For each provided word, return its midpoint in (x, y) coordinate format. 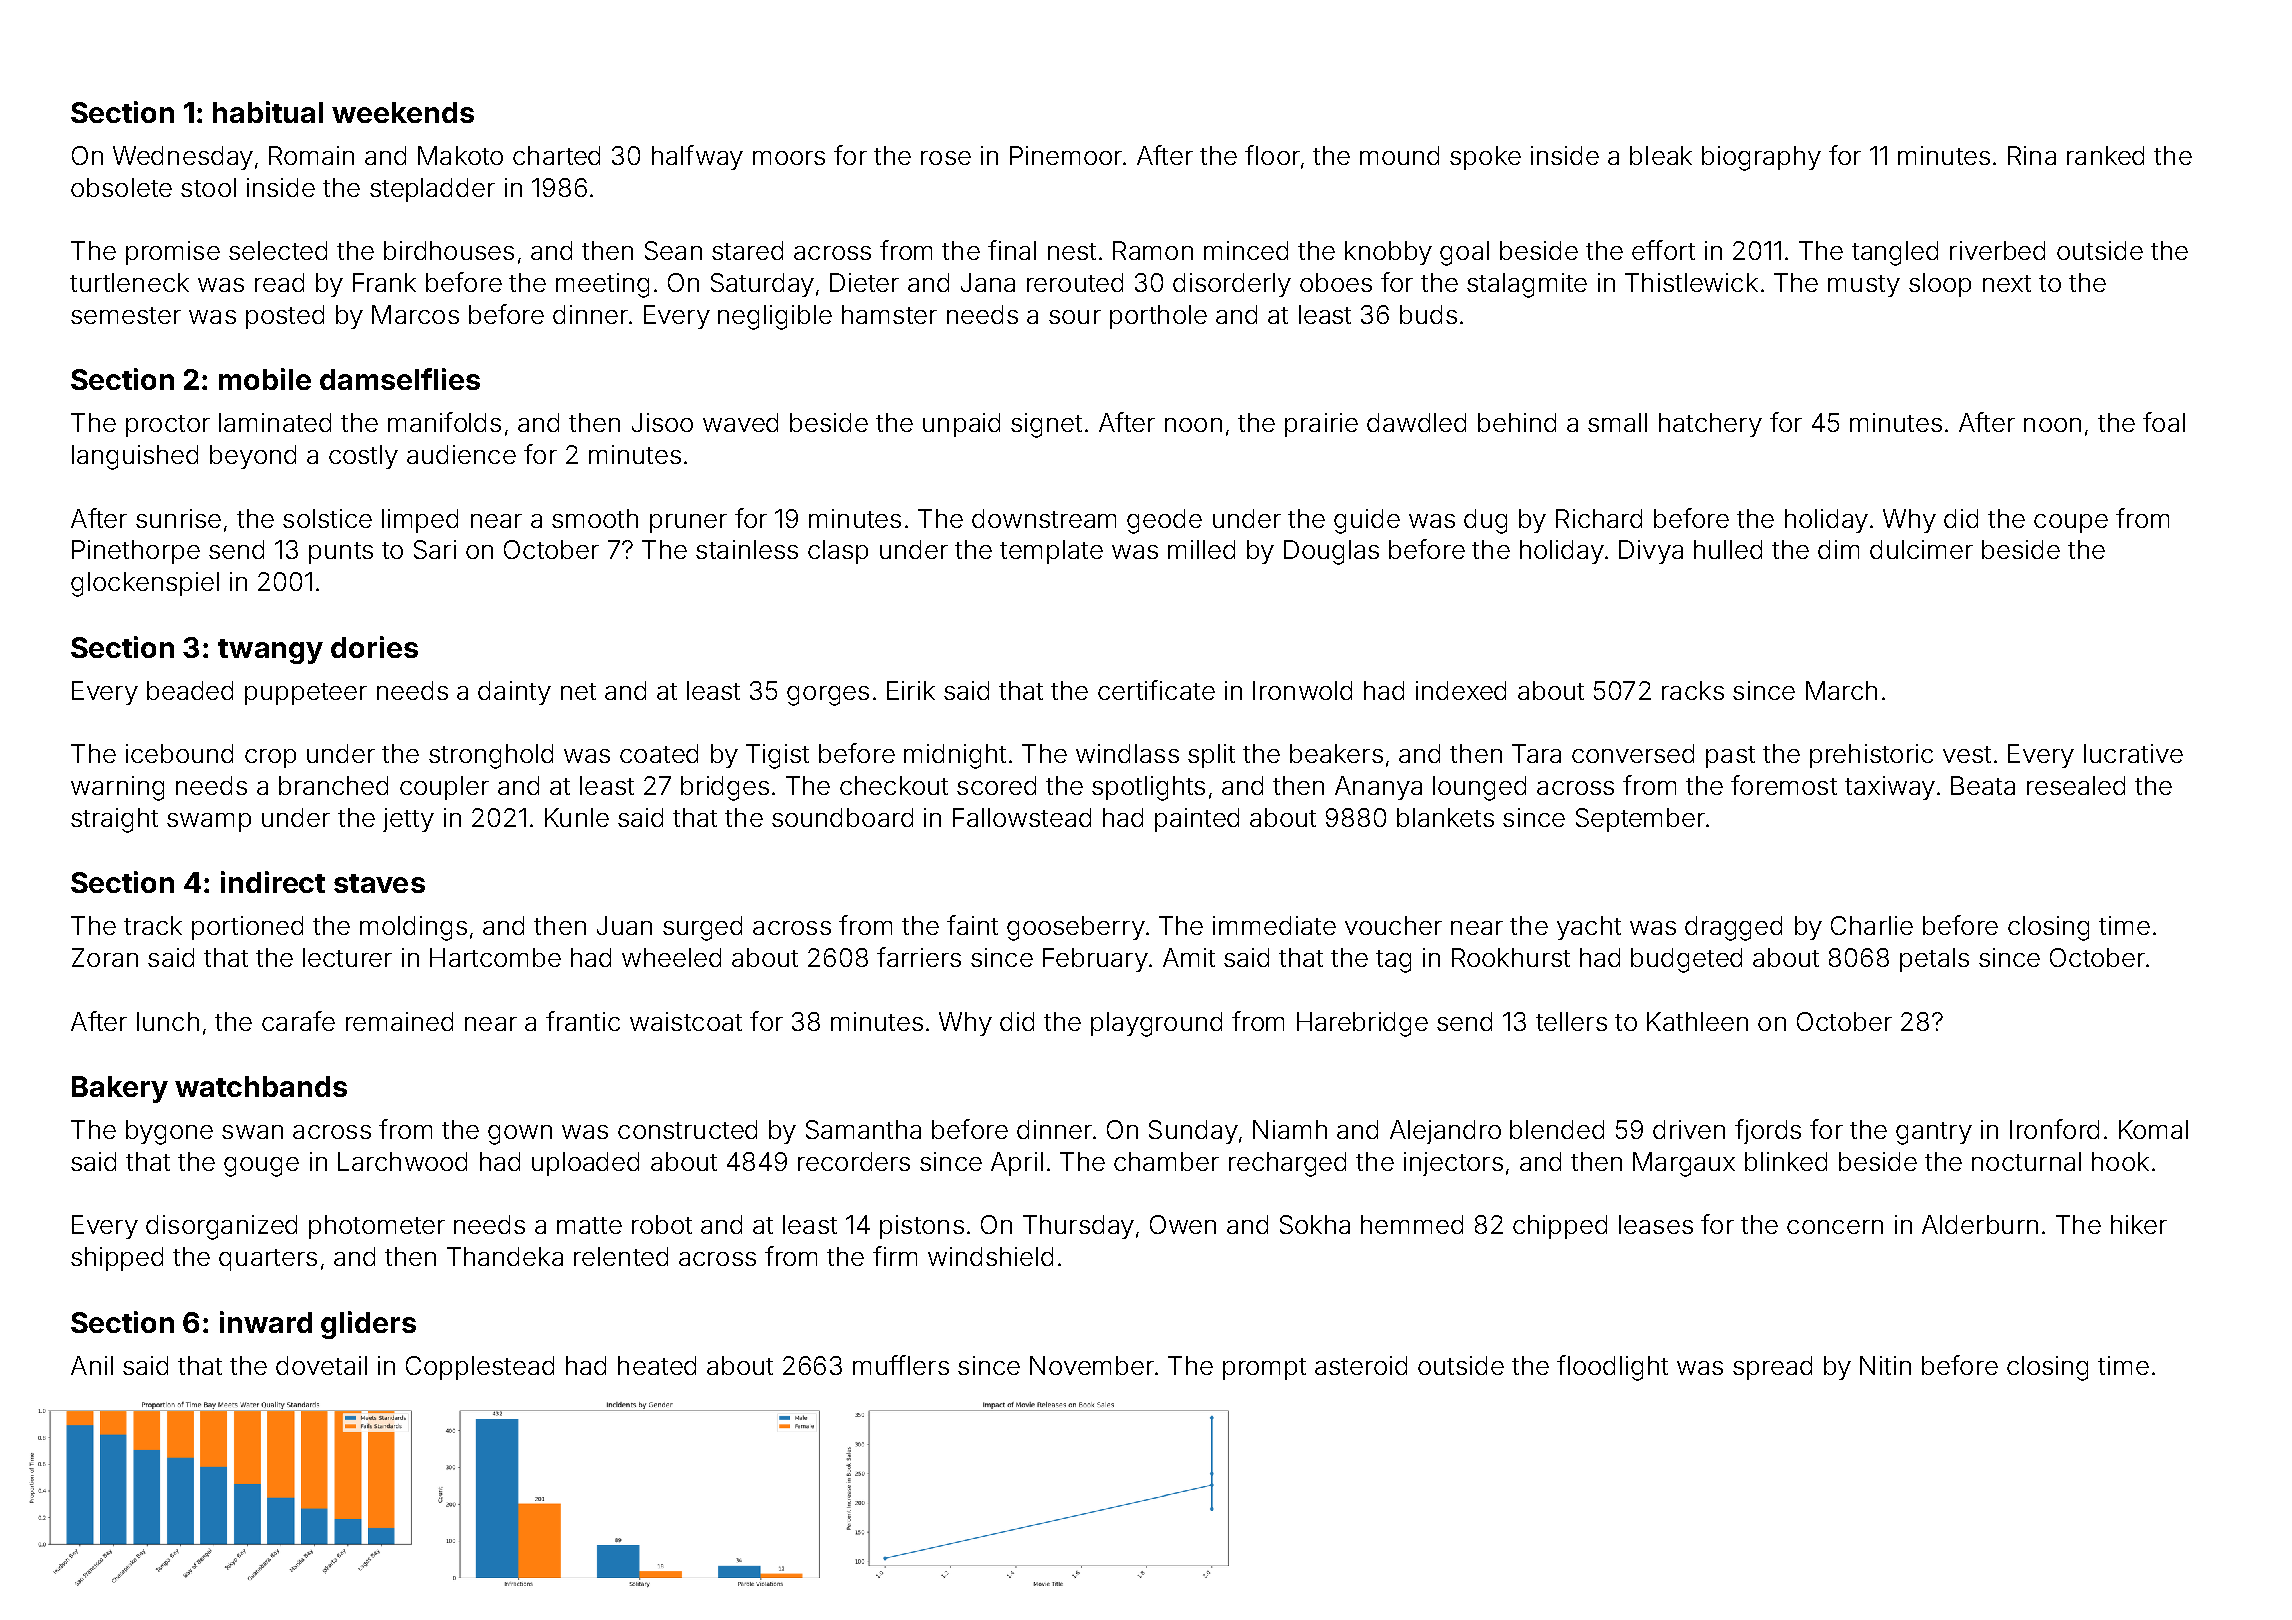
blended (1557, 1129)
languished (135, 457)
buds (1428, 314)
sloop (1940, 285)
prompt (1264, 1369)
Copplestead (480, 1368)
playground (1156, 1024)
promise (173, 253)
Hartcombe (495, 957)
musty (1864, 286)
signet (1046, 425)
